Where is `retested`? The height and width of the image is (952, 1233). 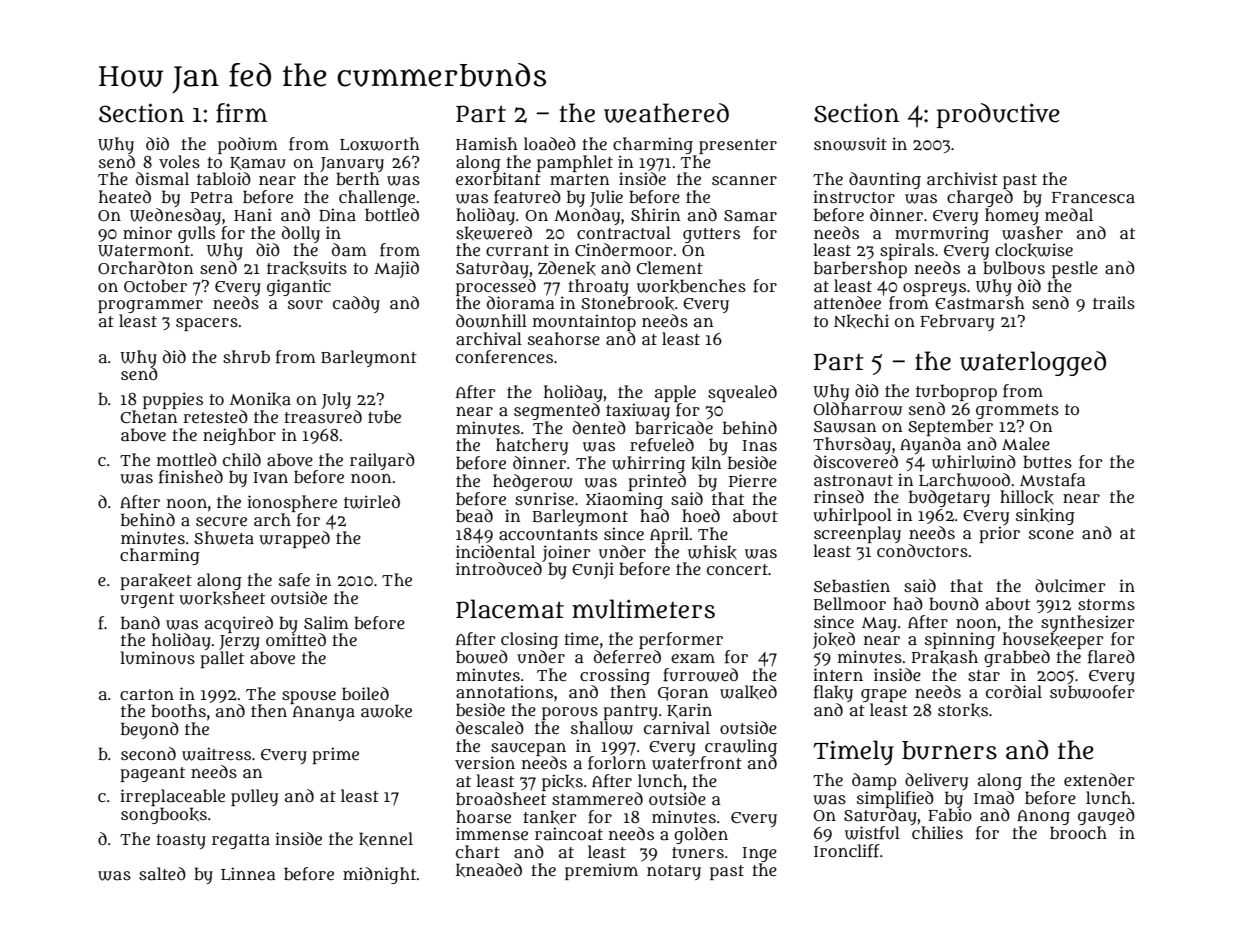 retested is located at coordinates (216, 416).
